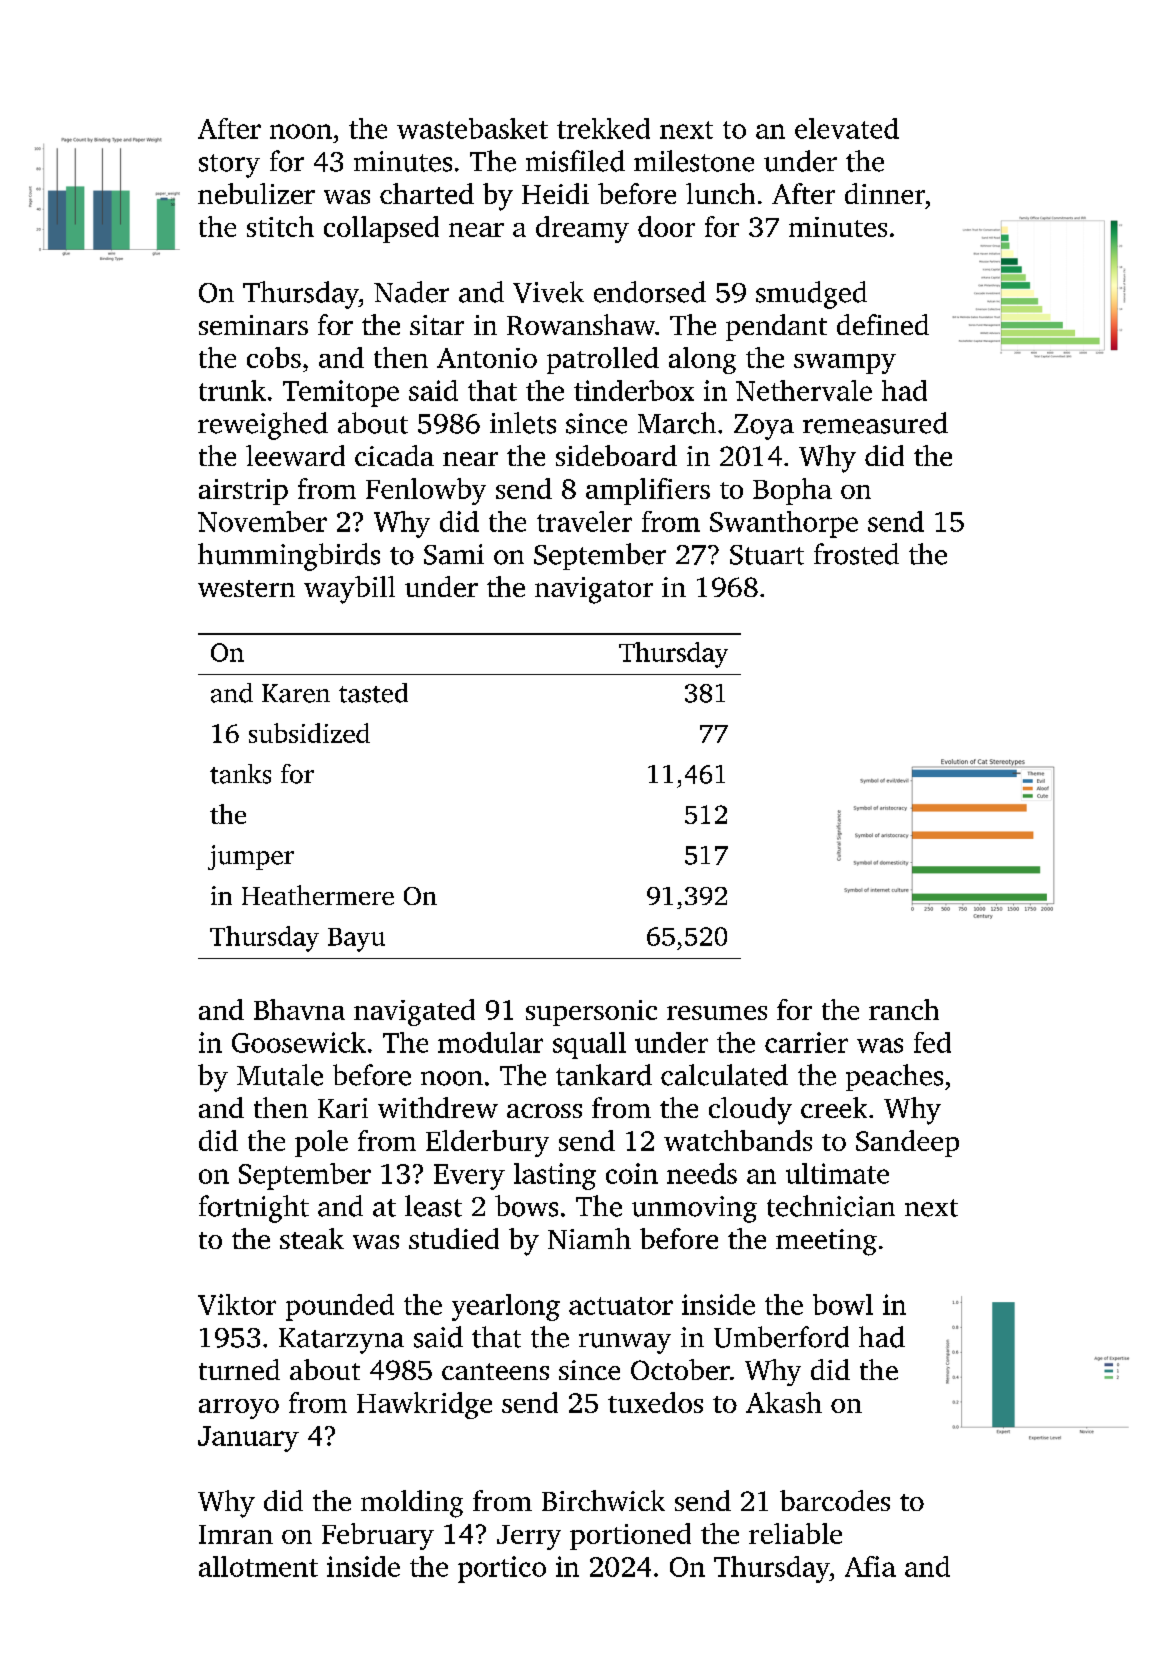  Describe the element at coordinates (526, 1206) in the screenshot. I see `bows` at that location.
